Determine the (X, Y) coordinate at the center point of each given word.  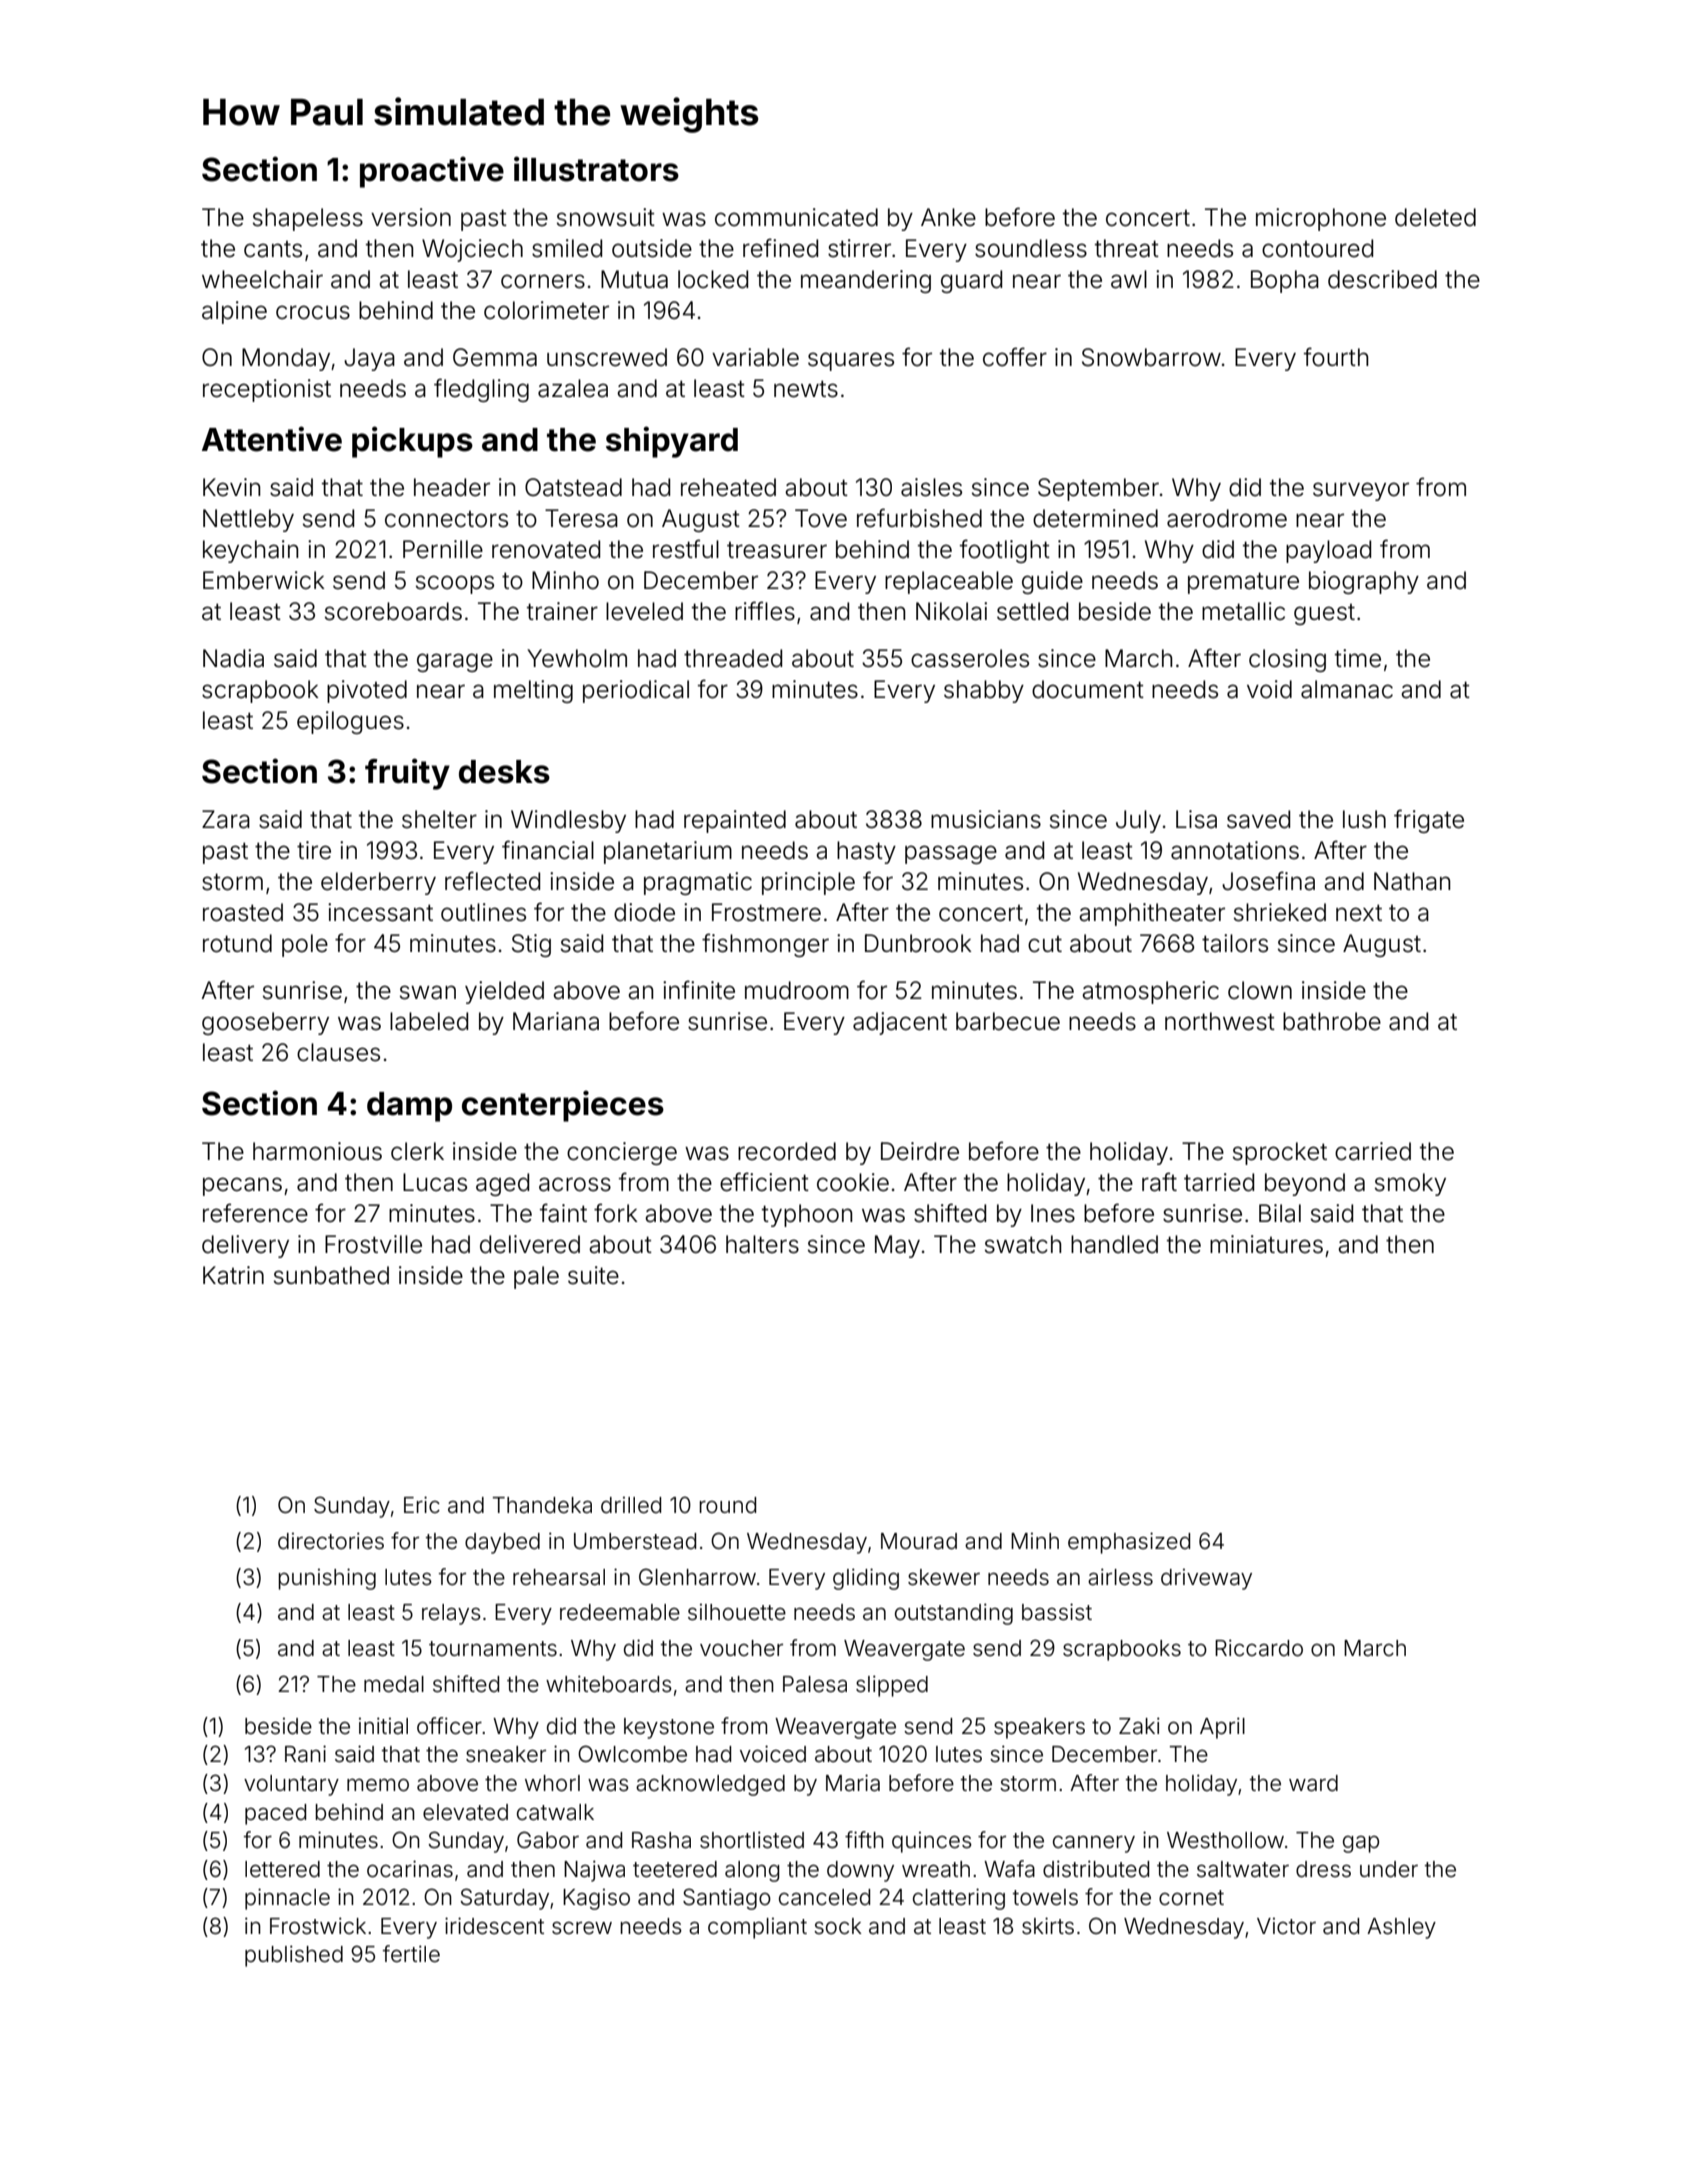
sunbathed (331, 1275)
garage (455, 662)
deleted (1435, 217)
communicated (796, 217)
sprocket (1280, 1153)
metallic (1243, 611)
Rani (305, 1753)
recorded (787, 1151)
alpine (234, 312)
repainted (735, 821)
